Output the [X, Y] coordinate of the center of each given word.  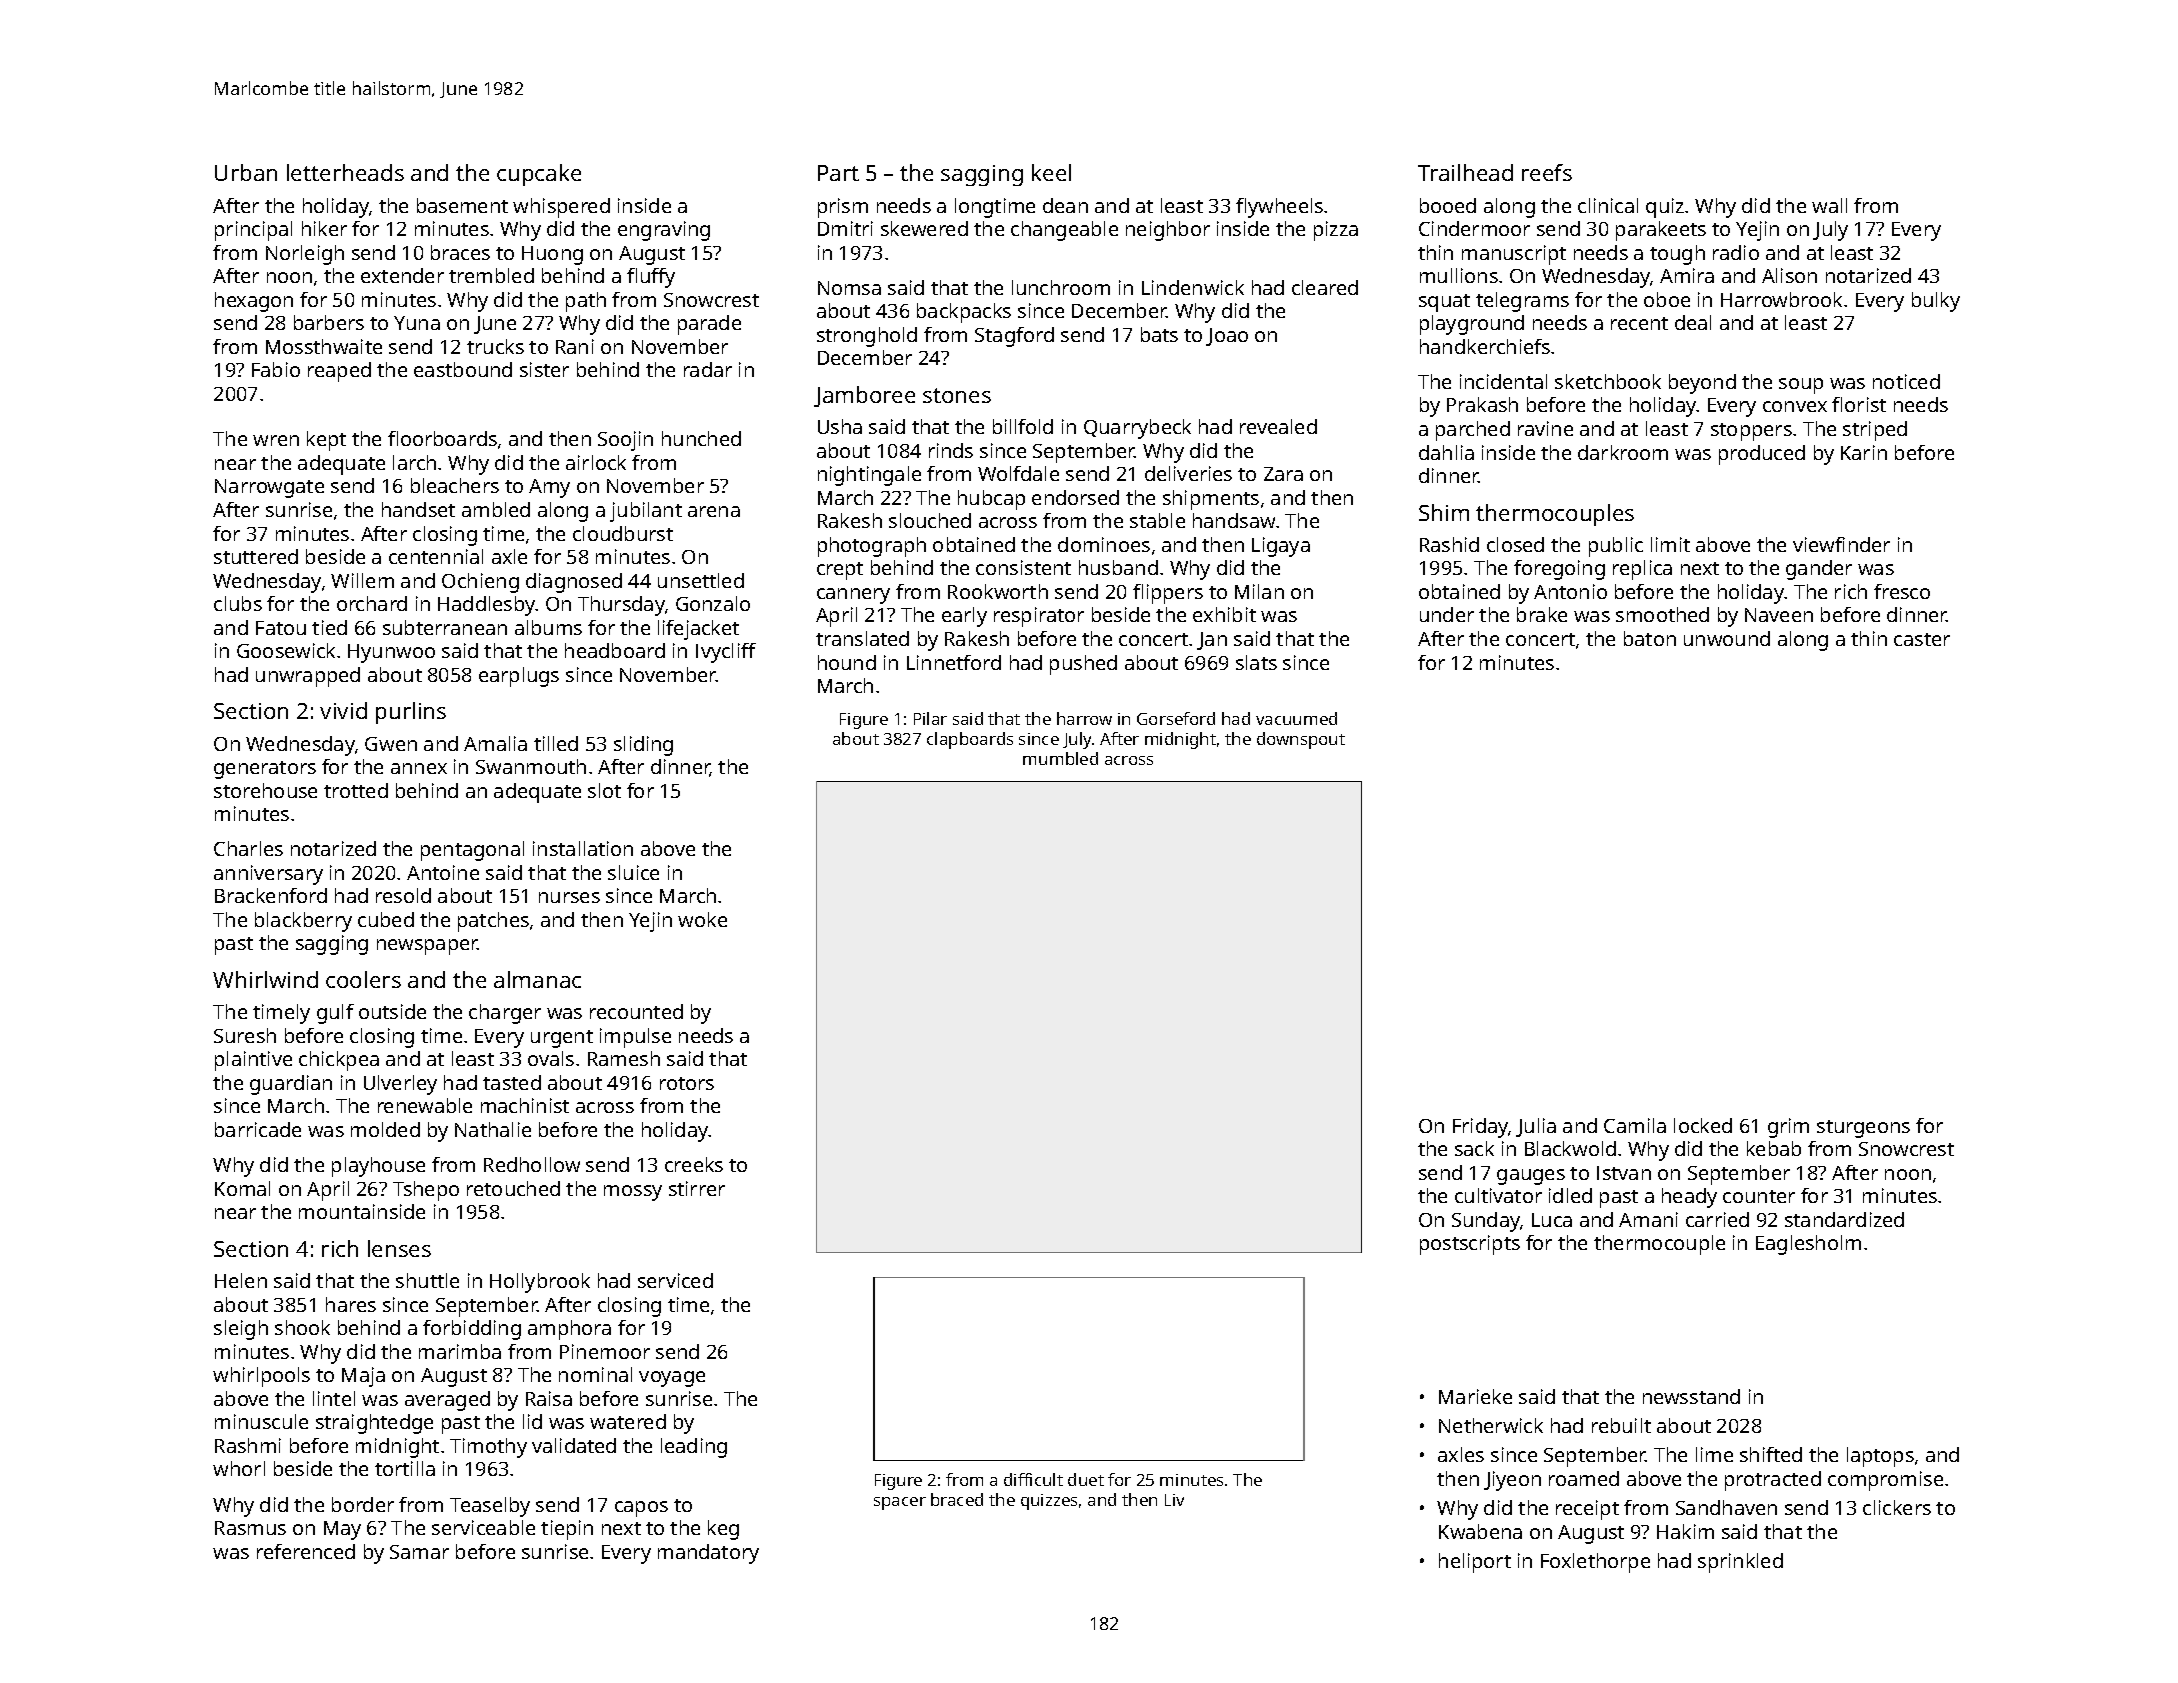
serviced [675, 1280]
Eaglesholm [1808, 1245]
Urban [246, 172]
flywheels [1279, 208]
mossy [633, 1193]
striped [1875, 431]
